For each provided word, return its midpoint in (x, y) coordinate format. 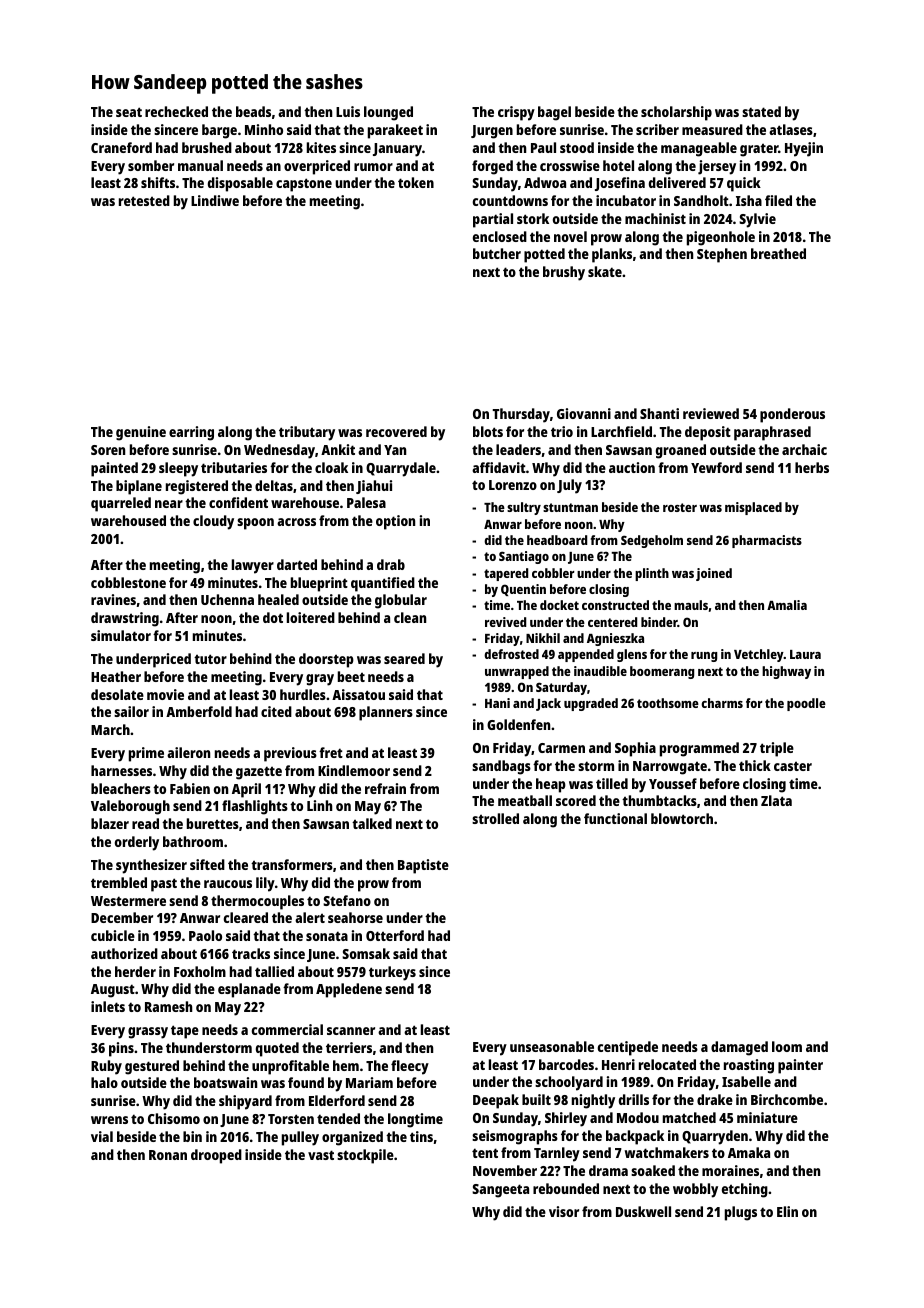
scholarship (676, 113)
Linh (319, 805)
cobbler (553, 573)
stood (577, 147)
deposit (708, 433)
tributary (307, 433)
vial (102, 1136)
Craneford (121, 147)
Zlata (776, 800)
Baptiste (423, 866)
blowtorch (682, 818)
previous (290, 754)
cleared (246, 917)
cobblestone (128, 582)
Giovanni (584, 413)
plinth (652, 574)
